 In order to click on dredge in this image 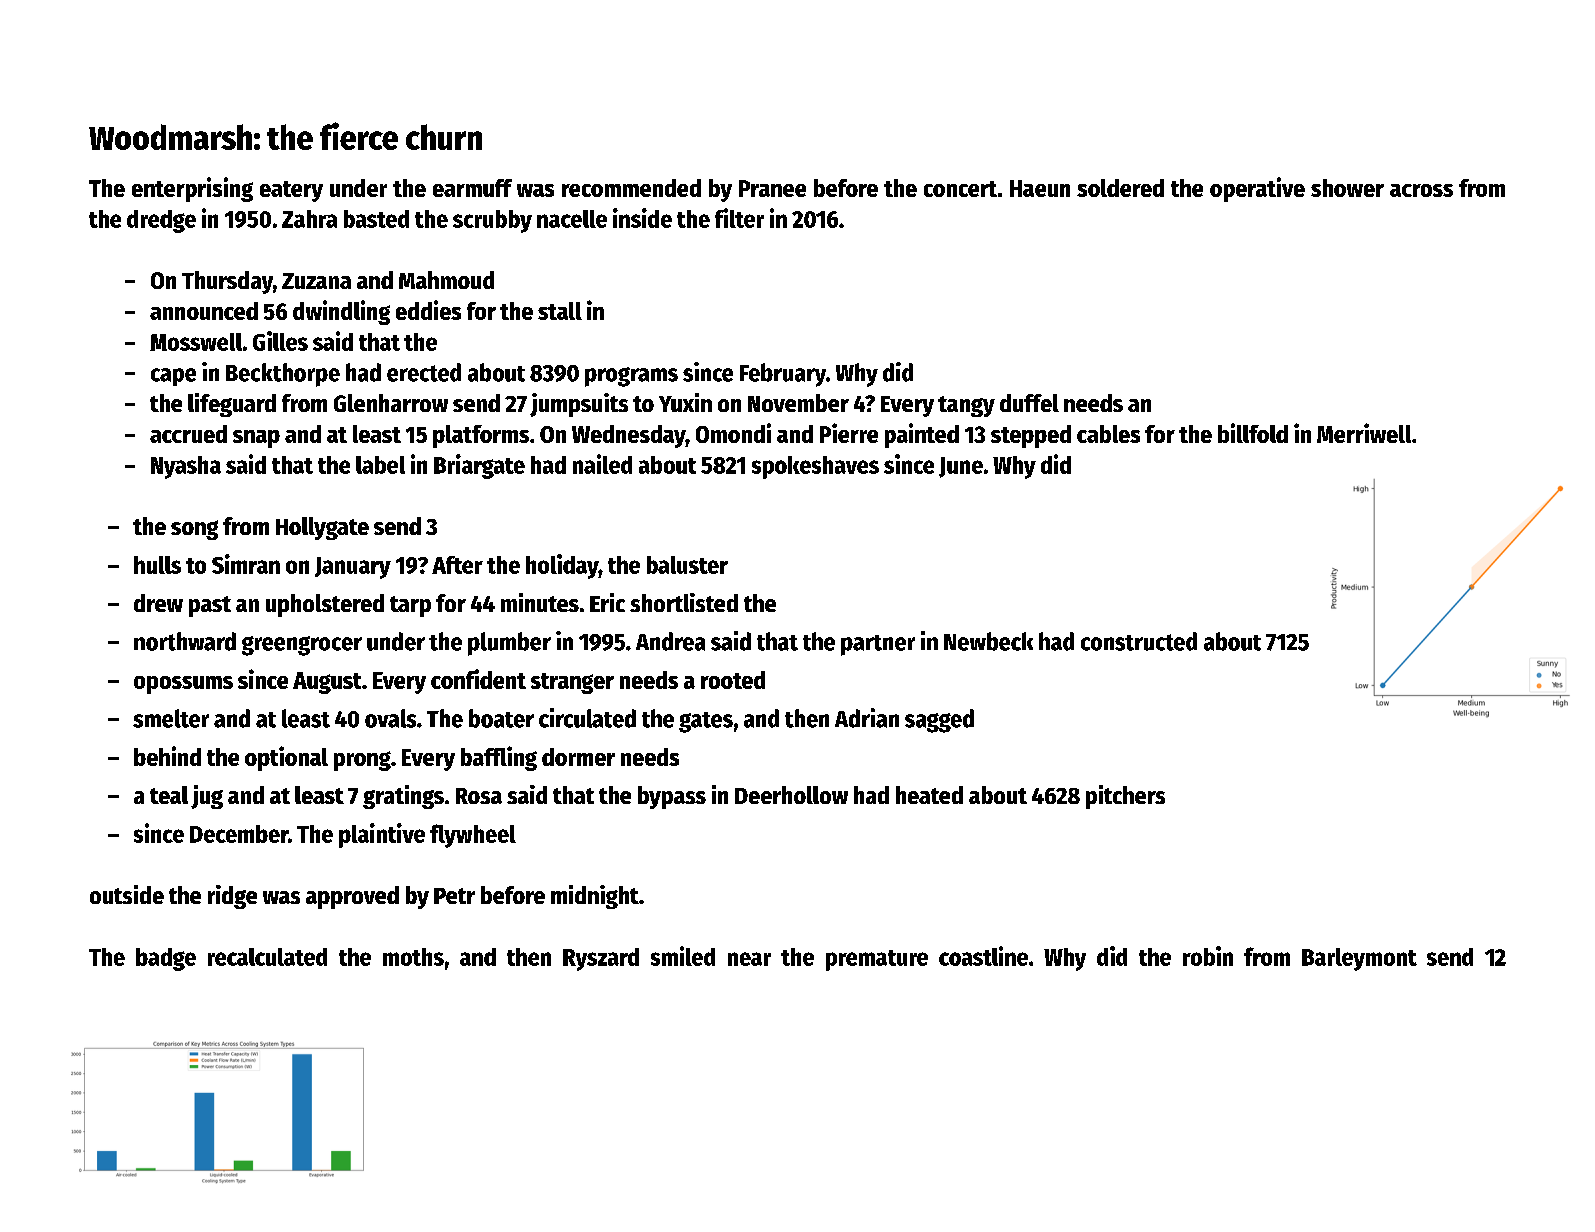, I will do `click(161, 221)`.
